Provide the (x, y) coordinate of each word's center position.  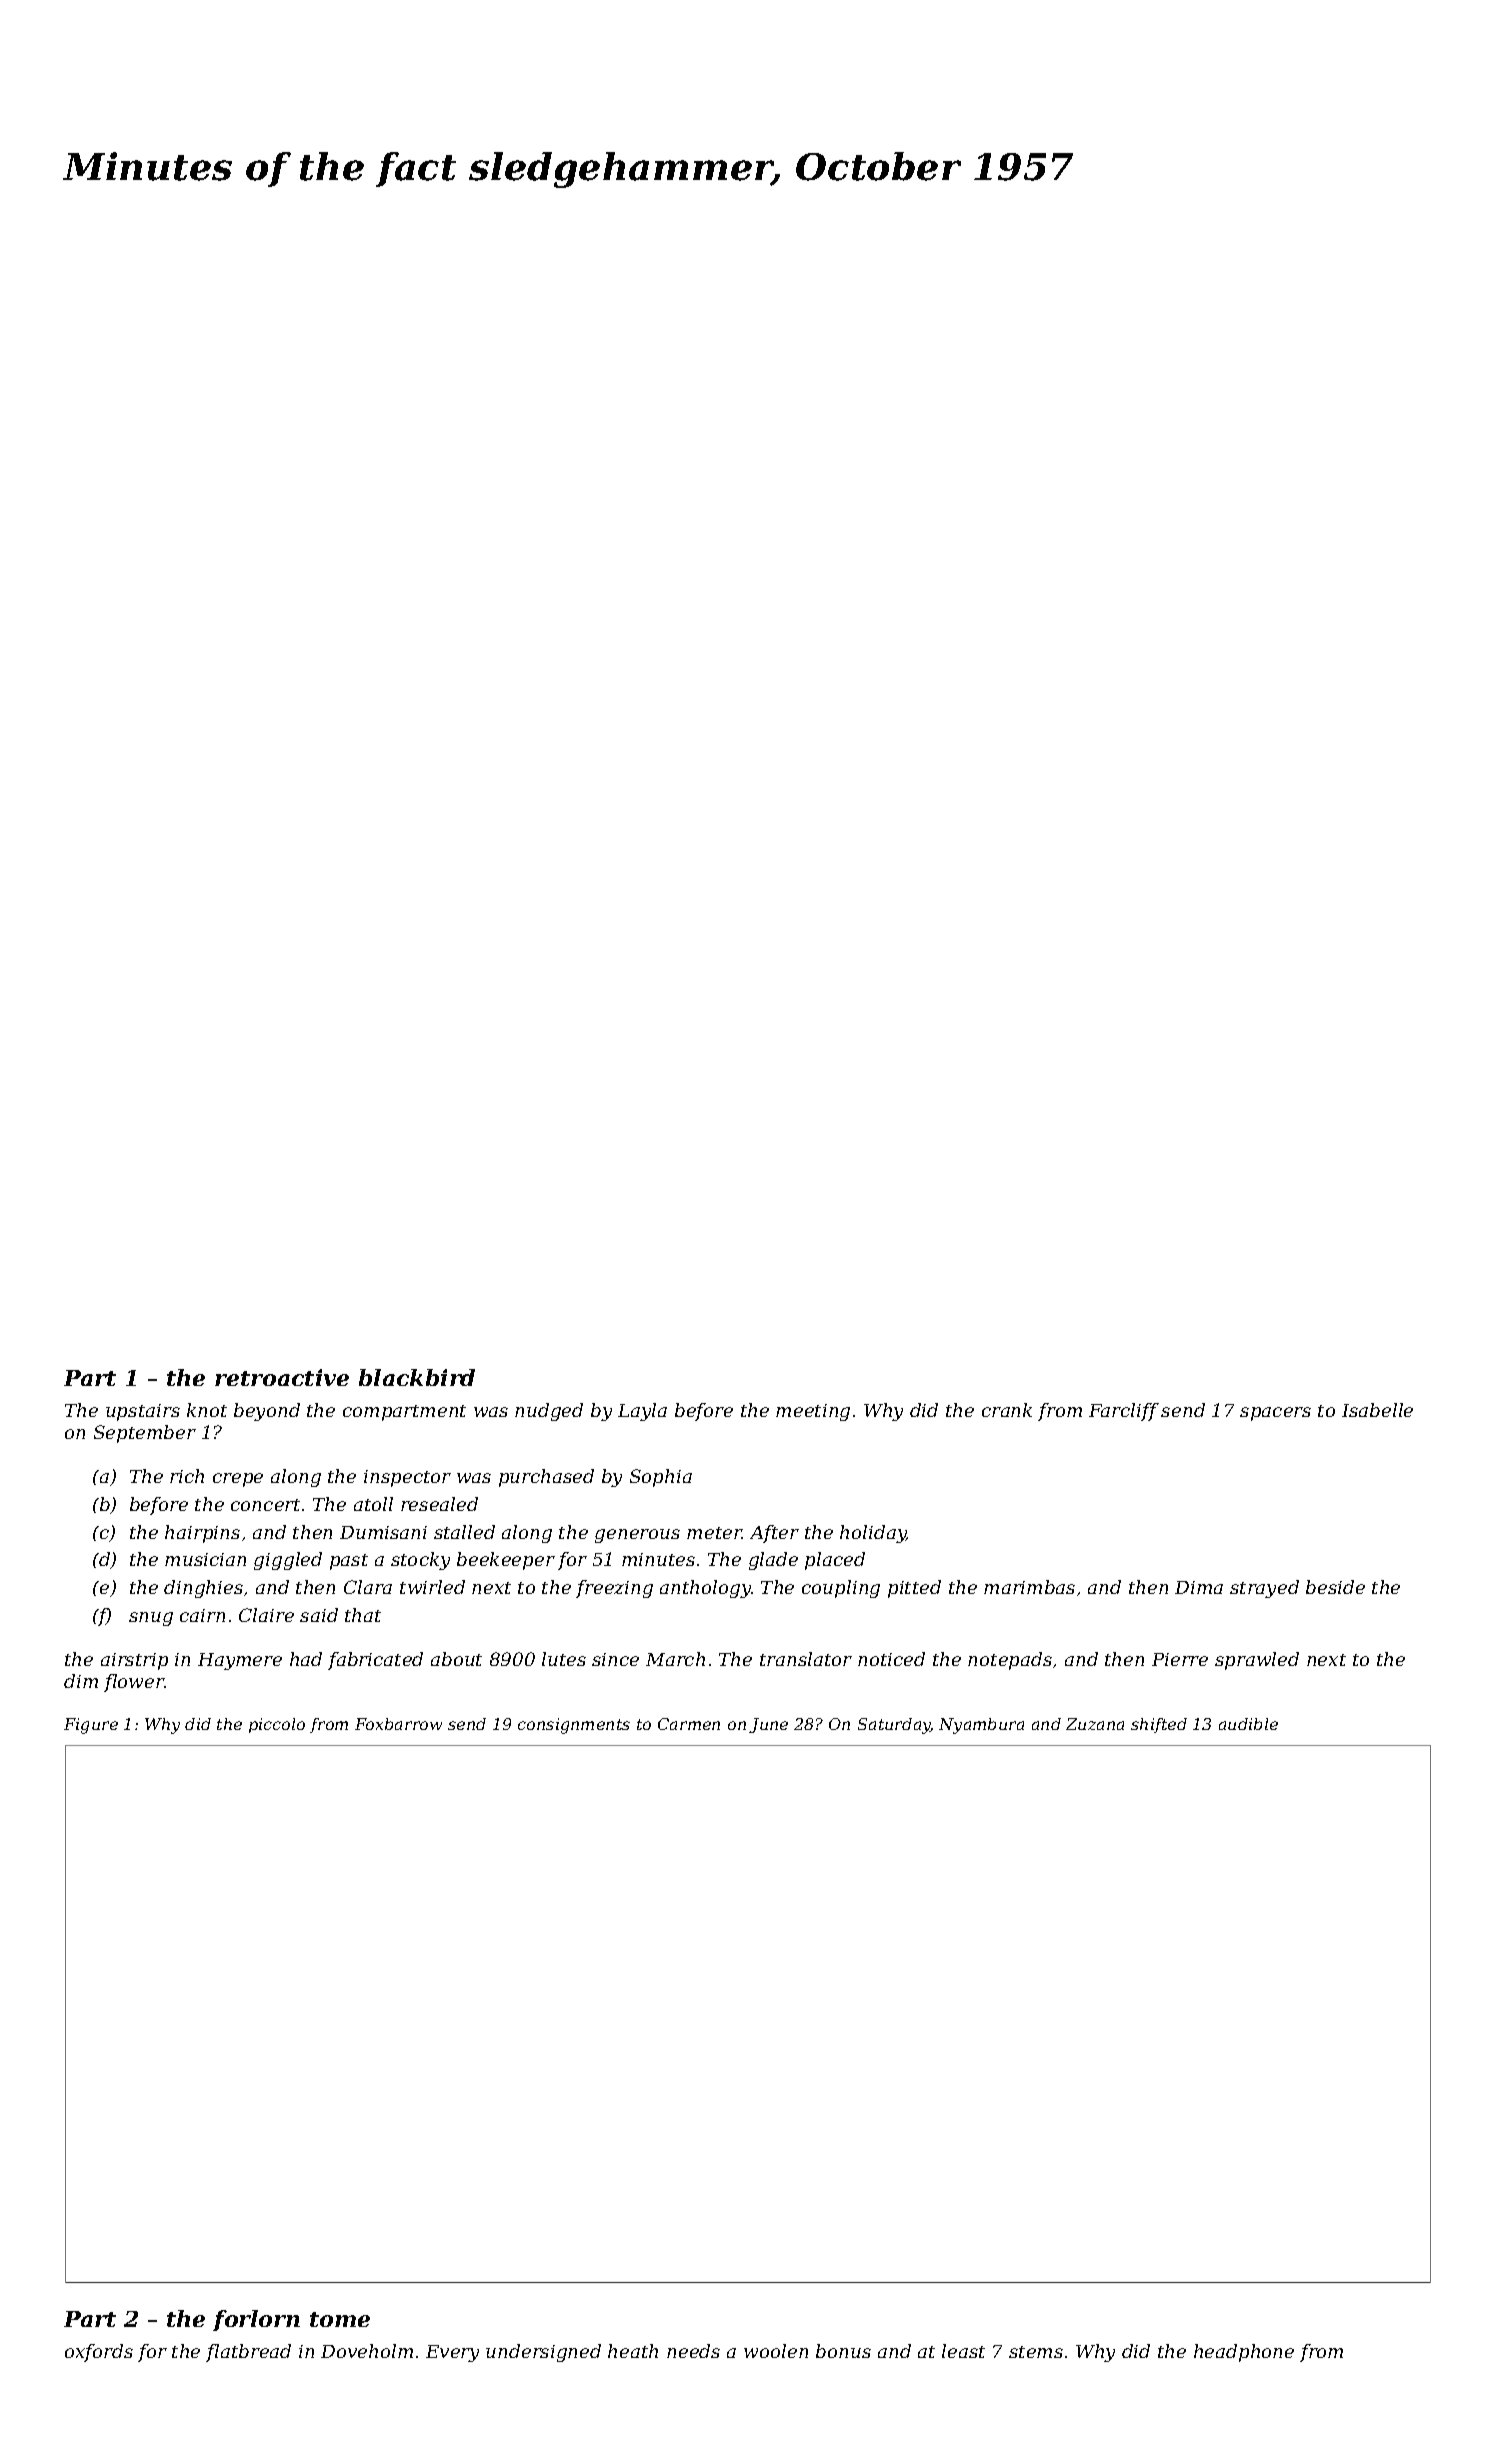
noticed (891, 1659)
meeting (813, 1412)
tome (340, 2319)
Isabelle (1377, 1410)
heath (633, 2351)
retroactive (282, 1377)
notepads (1010, 1661)
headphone (1244, 2353)
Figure (91, 1726)
